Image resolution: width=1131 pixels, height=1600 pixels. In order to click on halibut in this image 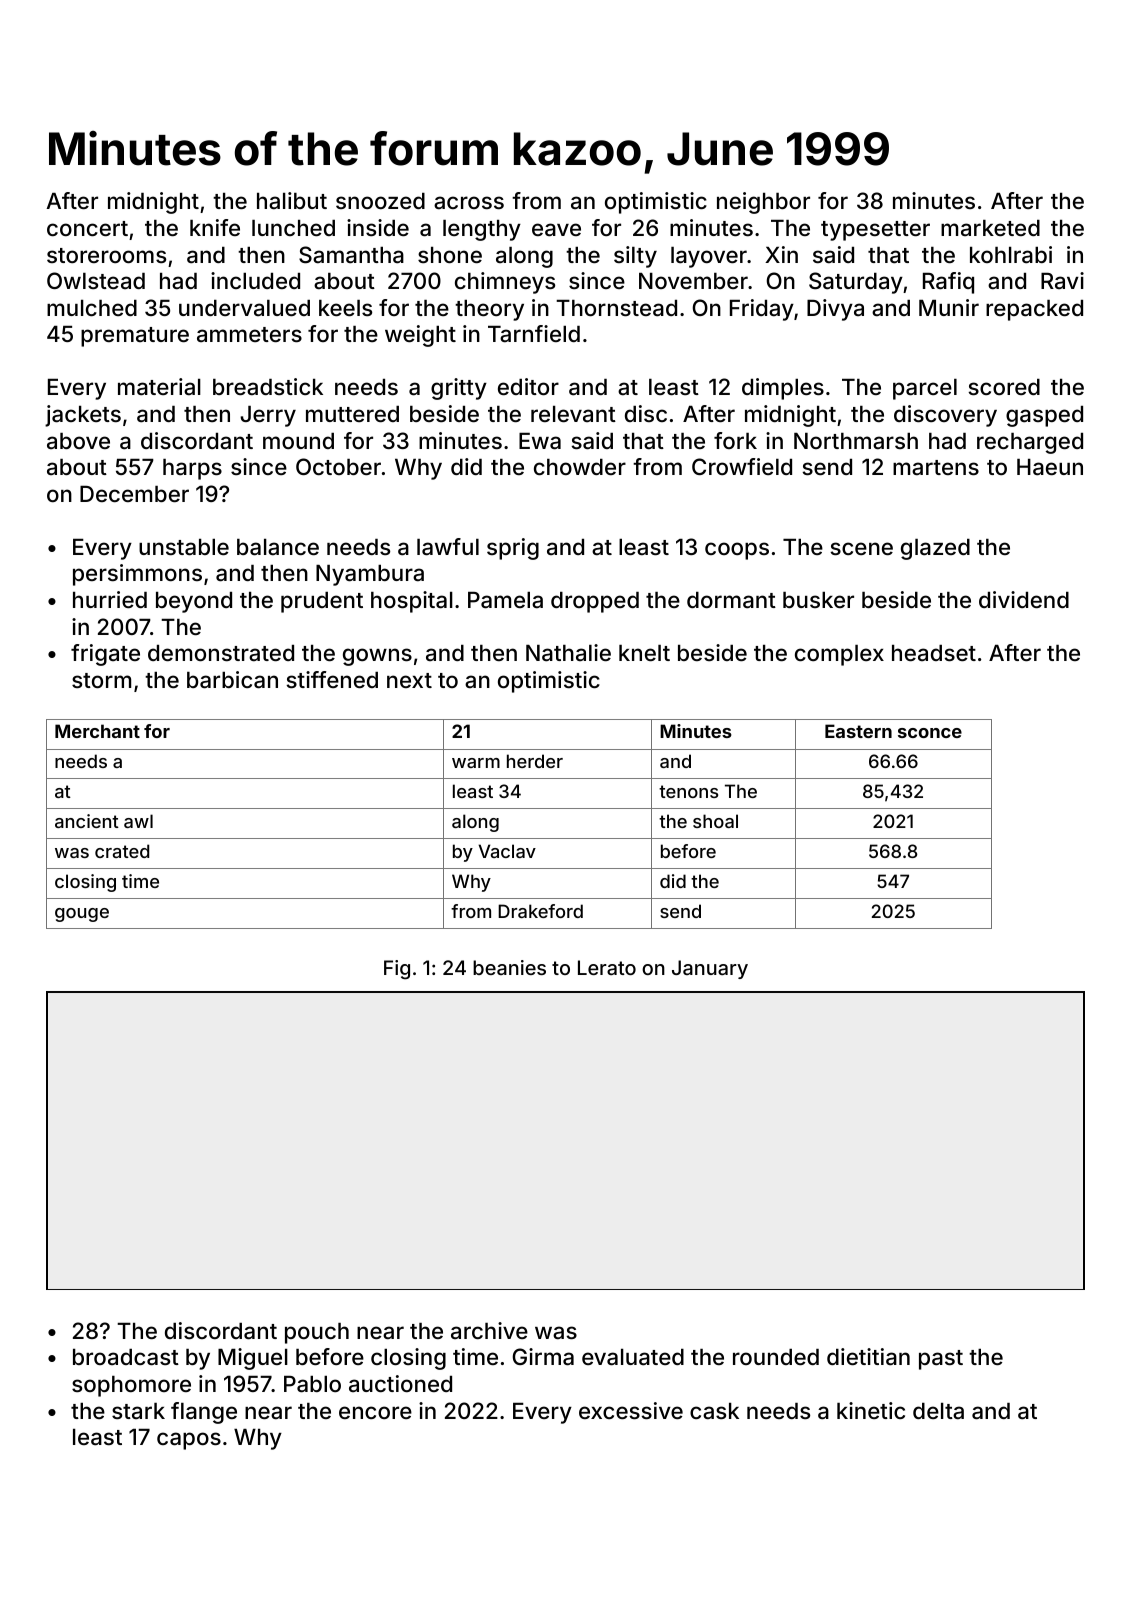, I will do `click(292, 201)`.
